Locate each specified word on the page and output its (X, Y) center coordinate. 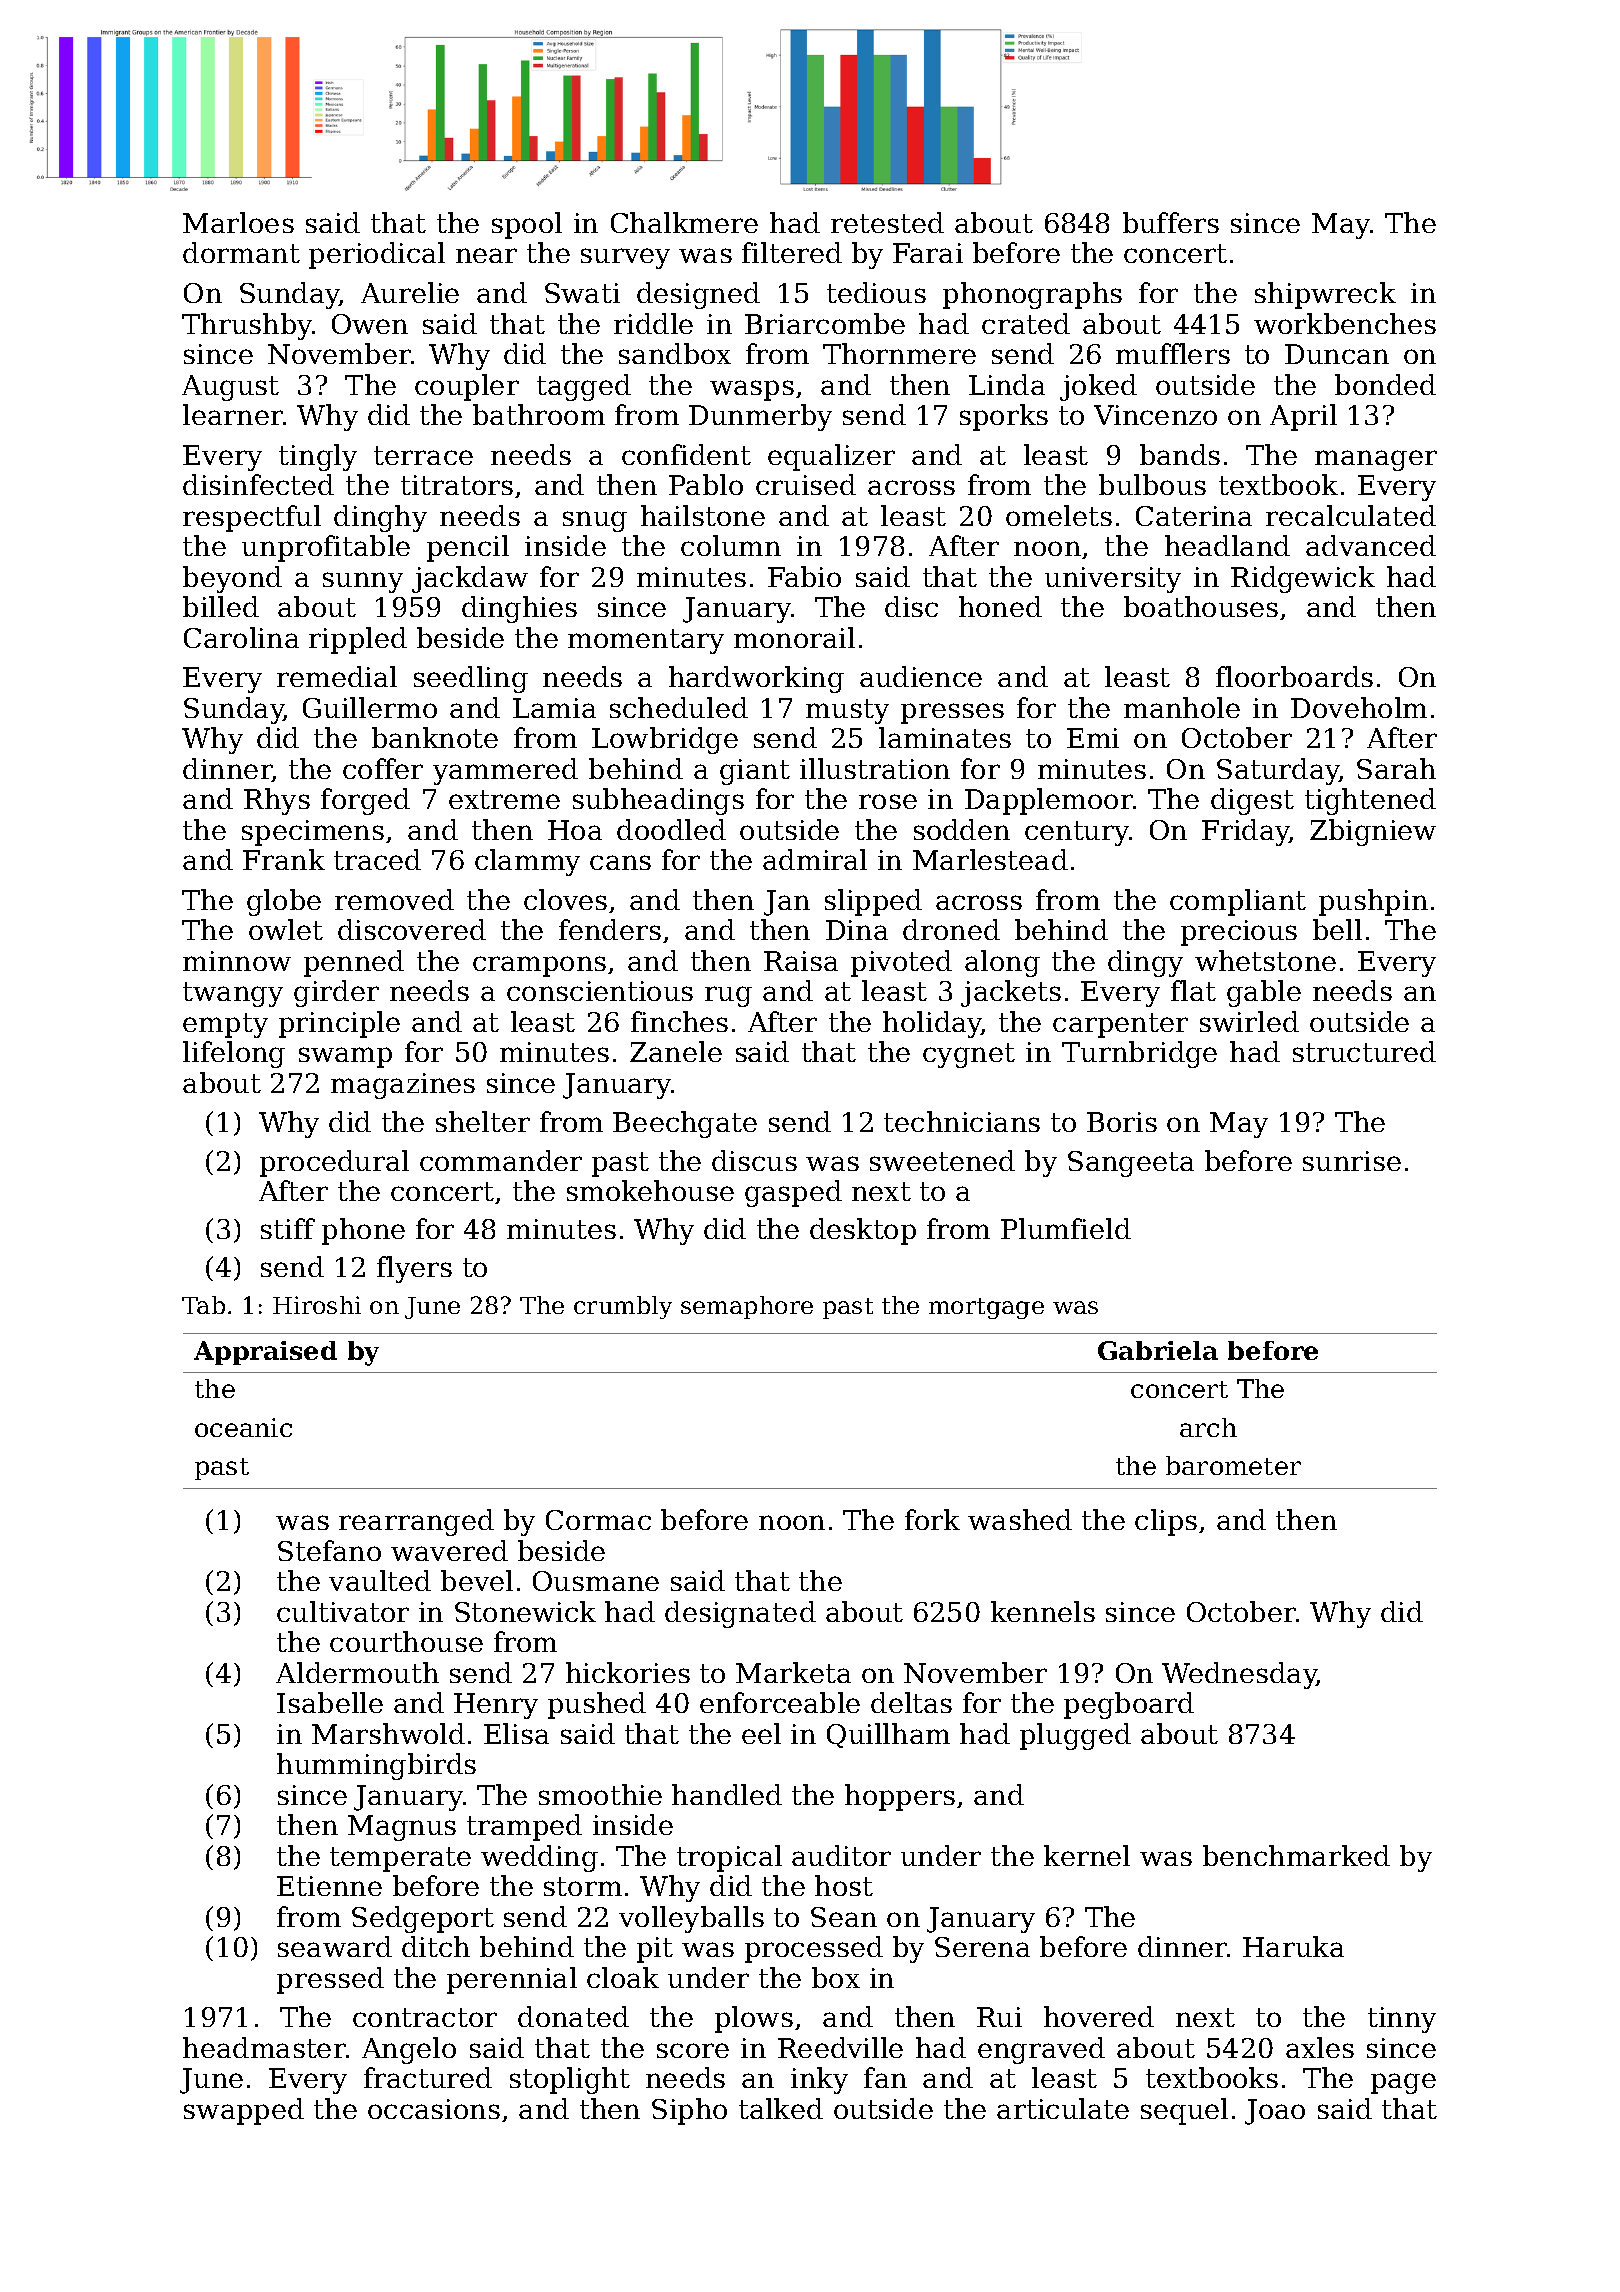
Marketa (793, 1672)
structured (1364, 1051)
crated (1026, 323)
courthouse (406, 1641)
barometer (1233, 1465)
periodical (377, 255)
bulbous (1152, 484)
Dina (857, 930)
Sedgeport (423, 1919)
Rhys (277, 801)
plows (754, 2019)
